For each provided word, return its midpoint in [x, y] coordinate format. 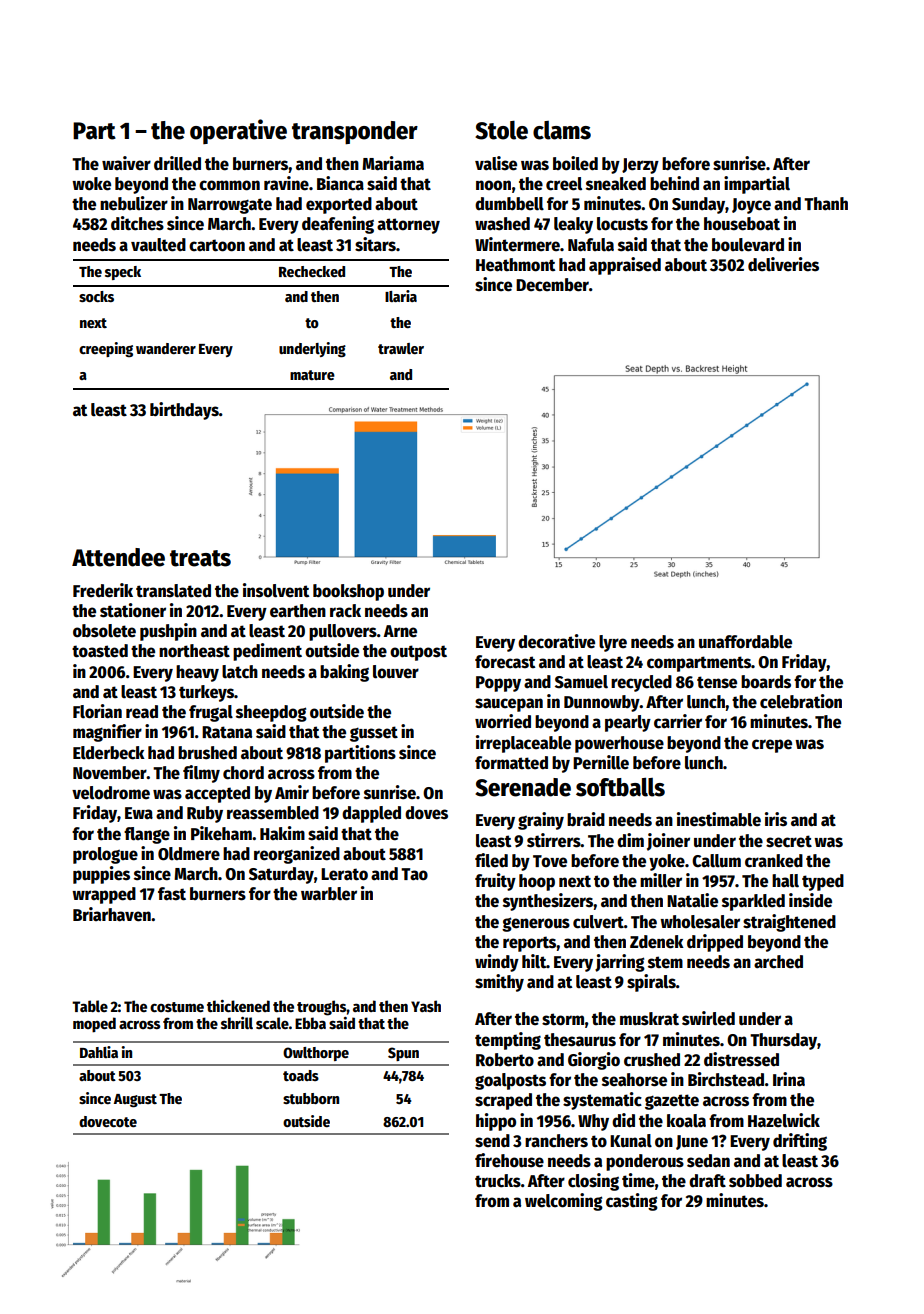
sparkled [753, 902]
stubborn [311, 1098]
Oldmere [189, 854]
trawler [401, 348]
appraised [625, 266]
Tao [414, 874]
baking [344, 673]
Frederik [103, 590]
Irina [789, 1079]
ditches [137, 223]
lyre [613, 643]
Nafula [591, 245]
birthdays [184, 411]
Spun [403, 1054]
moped [94, 1025]
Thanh [826, 204]
